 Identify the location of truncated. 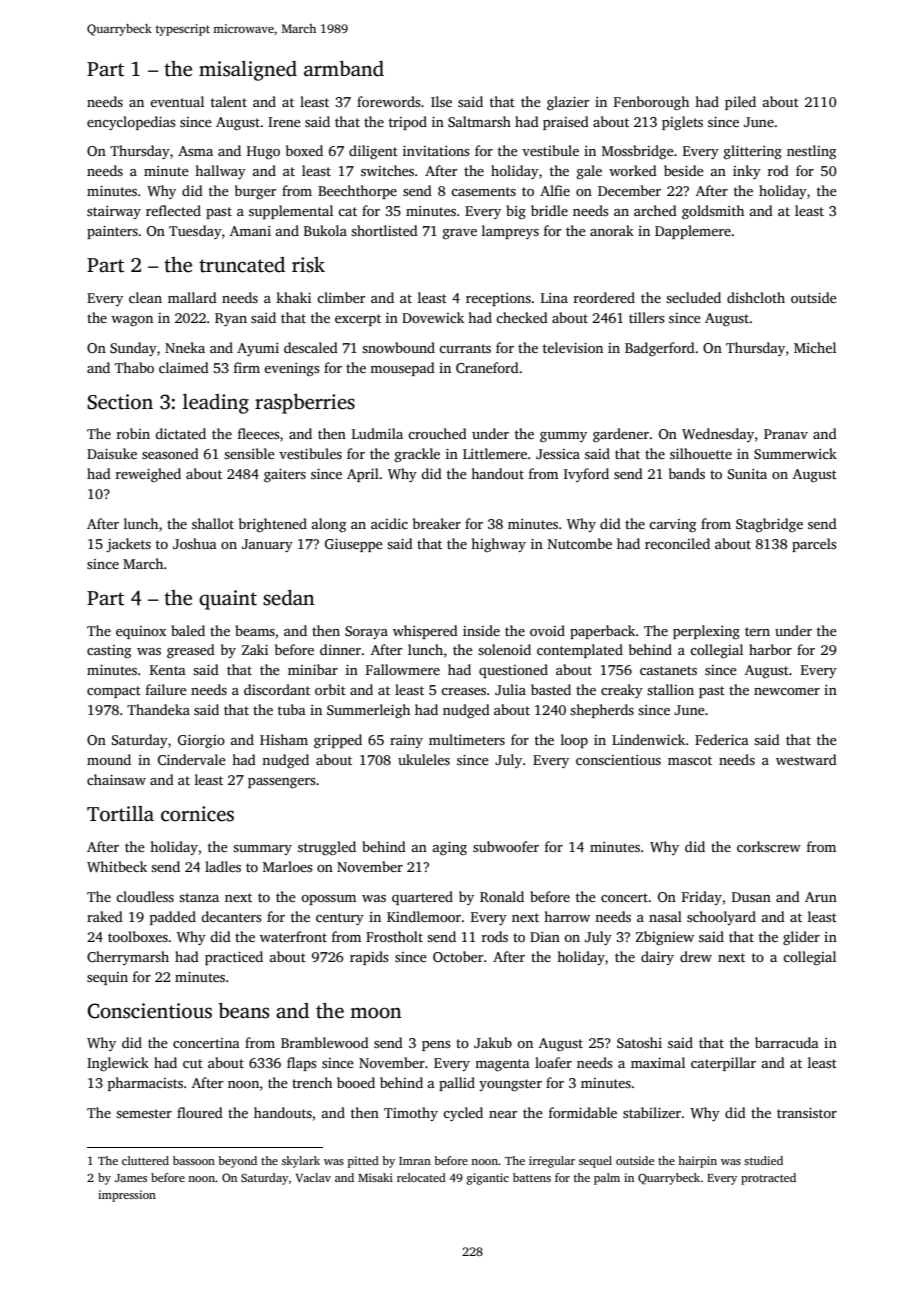
(242, 265).
